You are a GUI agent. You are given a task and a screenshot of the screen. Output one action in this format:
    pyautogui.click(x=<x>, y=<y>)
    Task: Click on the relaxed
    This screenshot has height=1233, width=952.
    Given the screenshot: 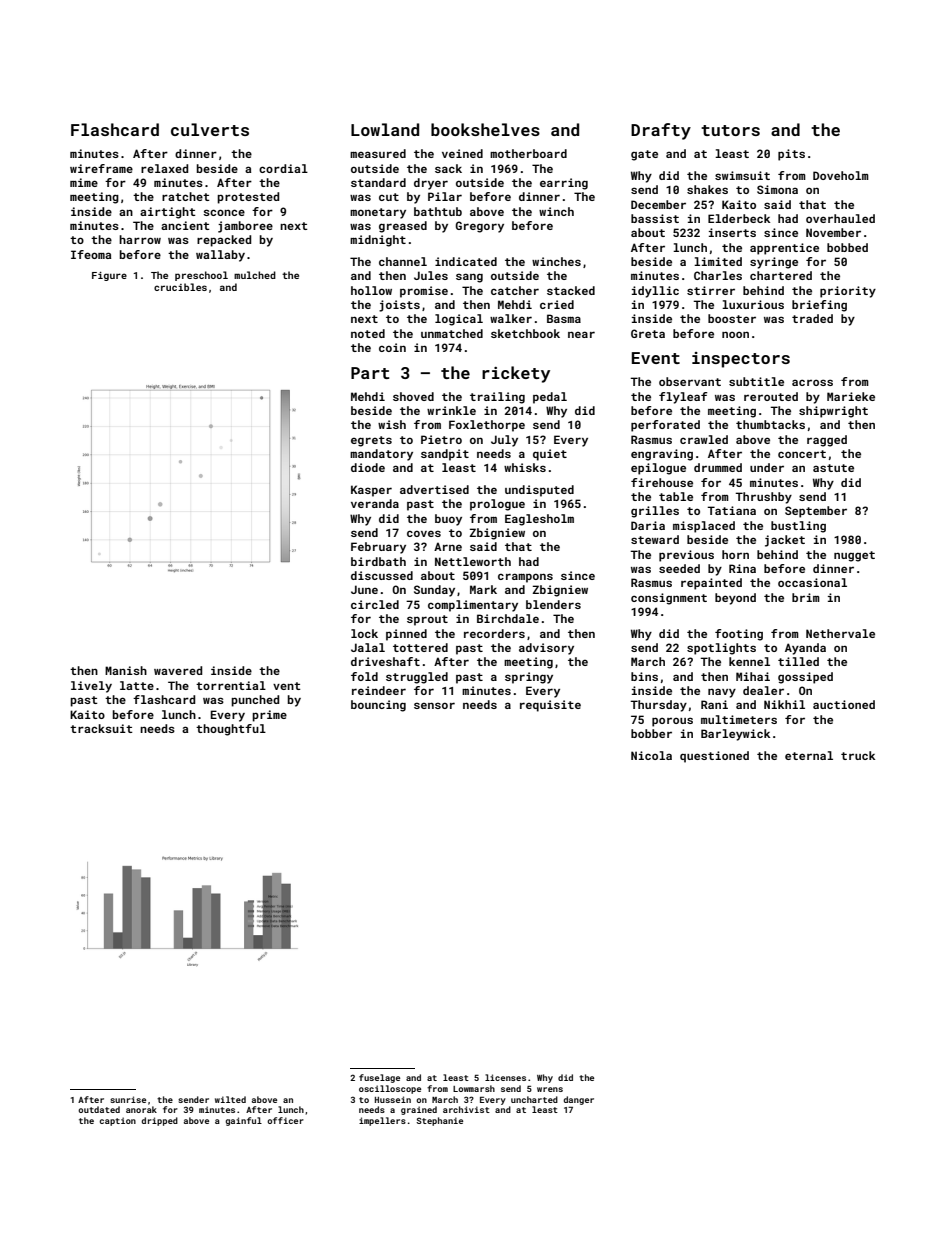 What is the action you would take?
    pyautogui.click(x=164, y=168)
